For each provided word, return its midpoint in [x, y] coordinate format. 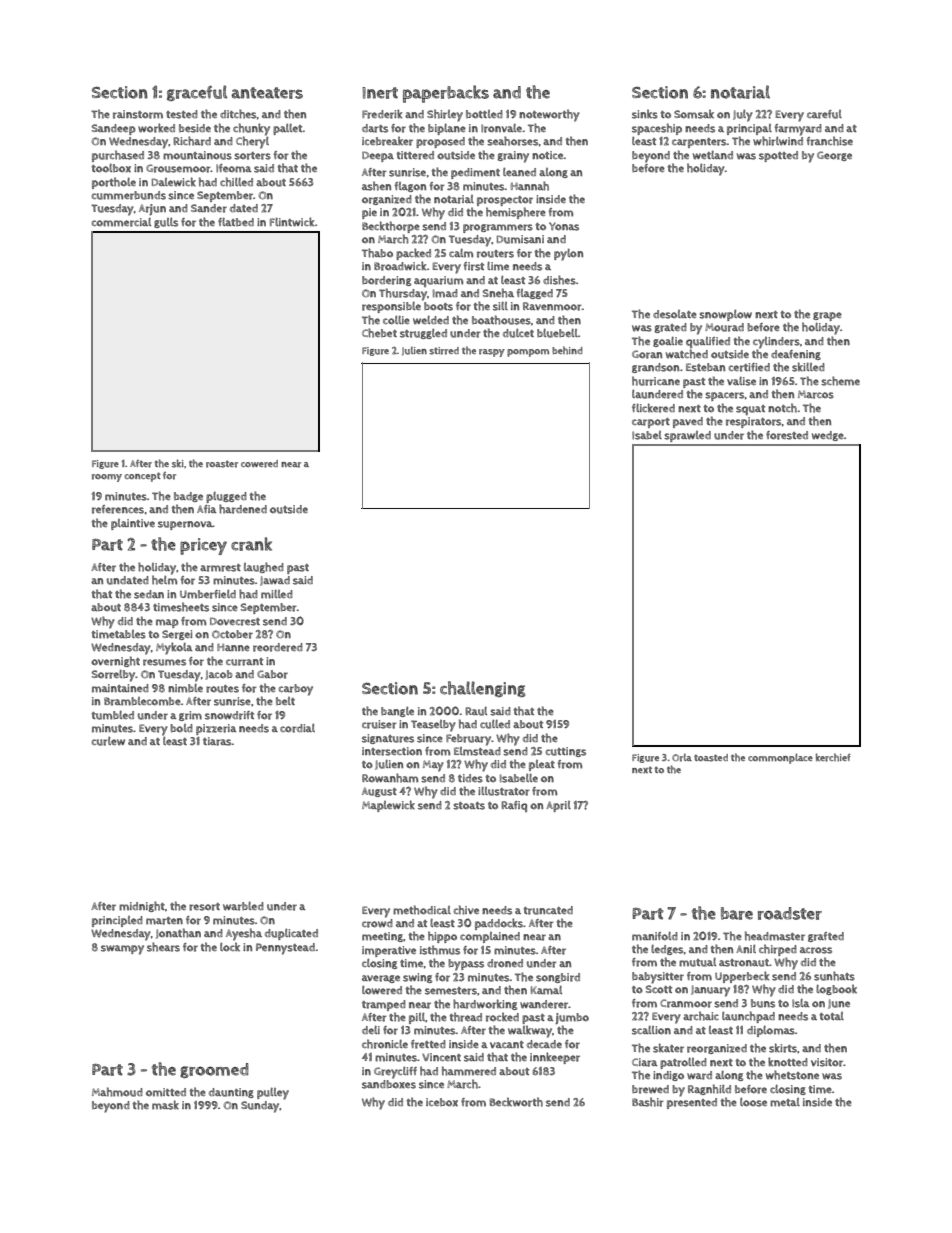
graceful [197, 93]
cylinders [776, 343]
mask [165, 1105]
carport [651, 423]
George [834, 156]
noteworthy [549, 115]
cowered [259, 464]
